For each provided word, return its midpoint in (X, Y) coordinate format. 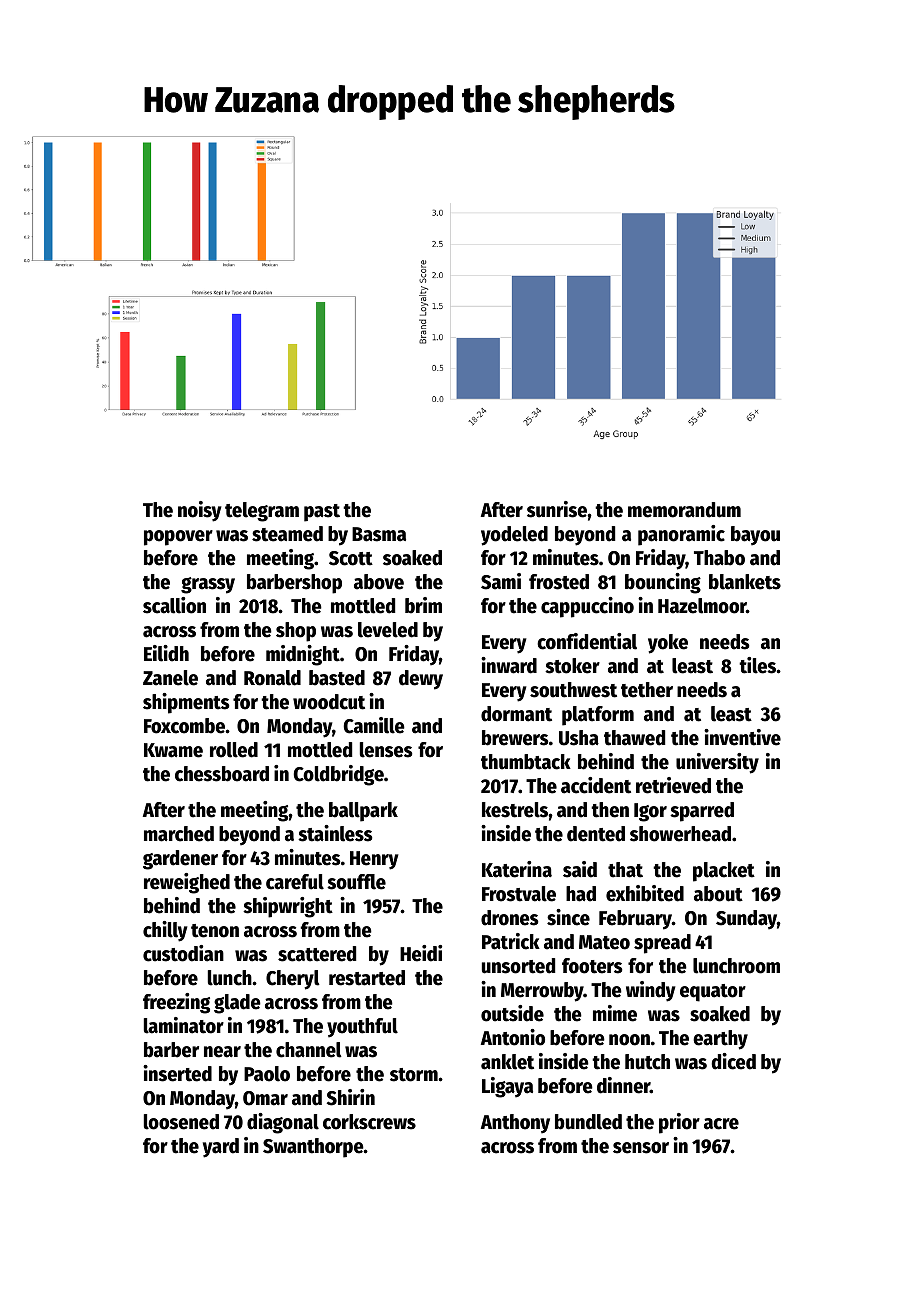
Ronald (272, 678)
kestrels (515, 810)
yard (221, 1148)
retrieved (673, 785)
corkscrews (369, 1122)
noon (629, 1040)
